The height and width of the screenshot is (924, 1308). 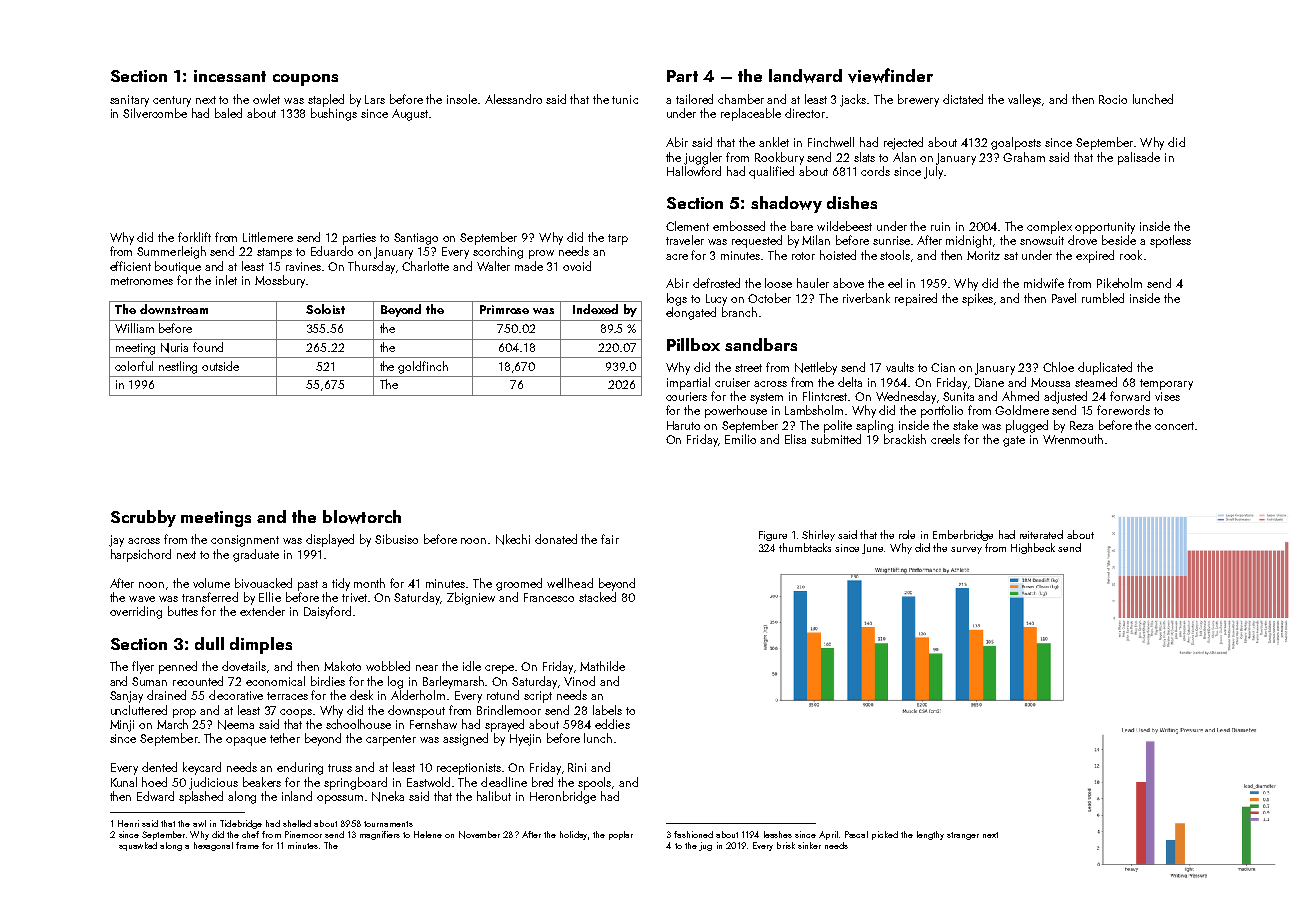 What do you see at coordinates (504, 725) in the screenshot?
I see `sprayed` at bounding box center [504, 725].
